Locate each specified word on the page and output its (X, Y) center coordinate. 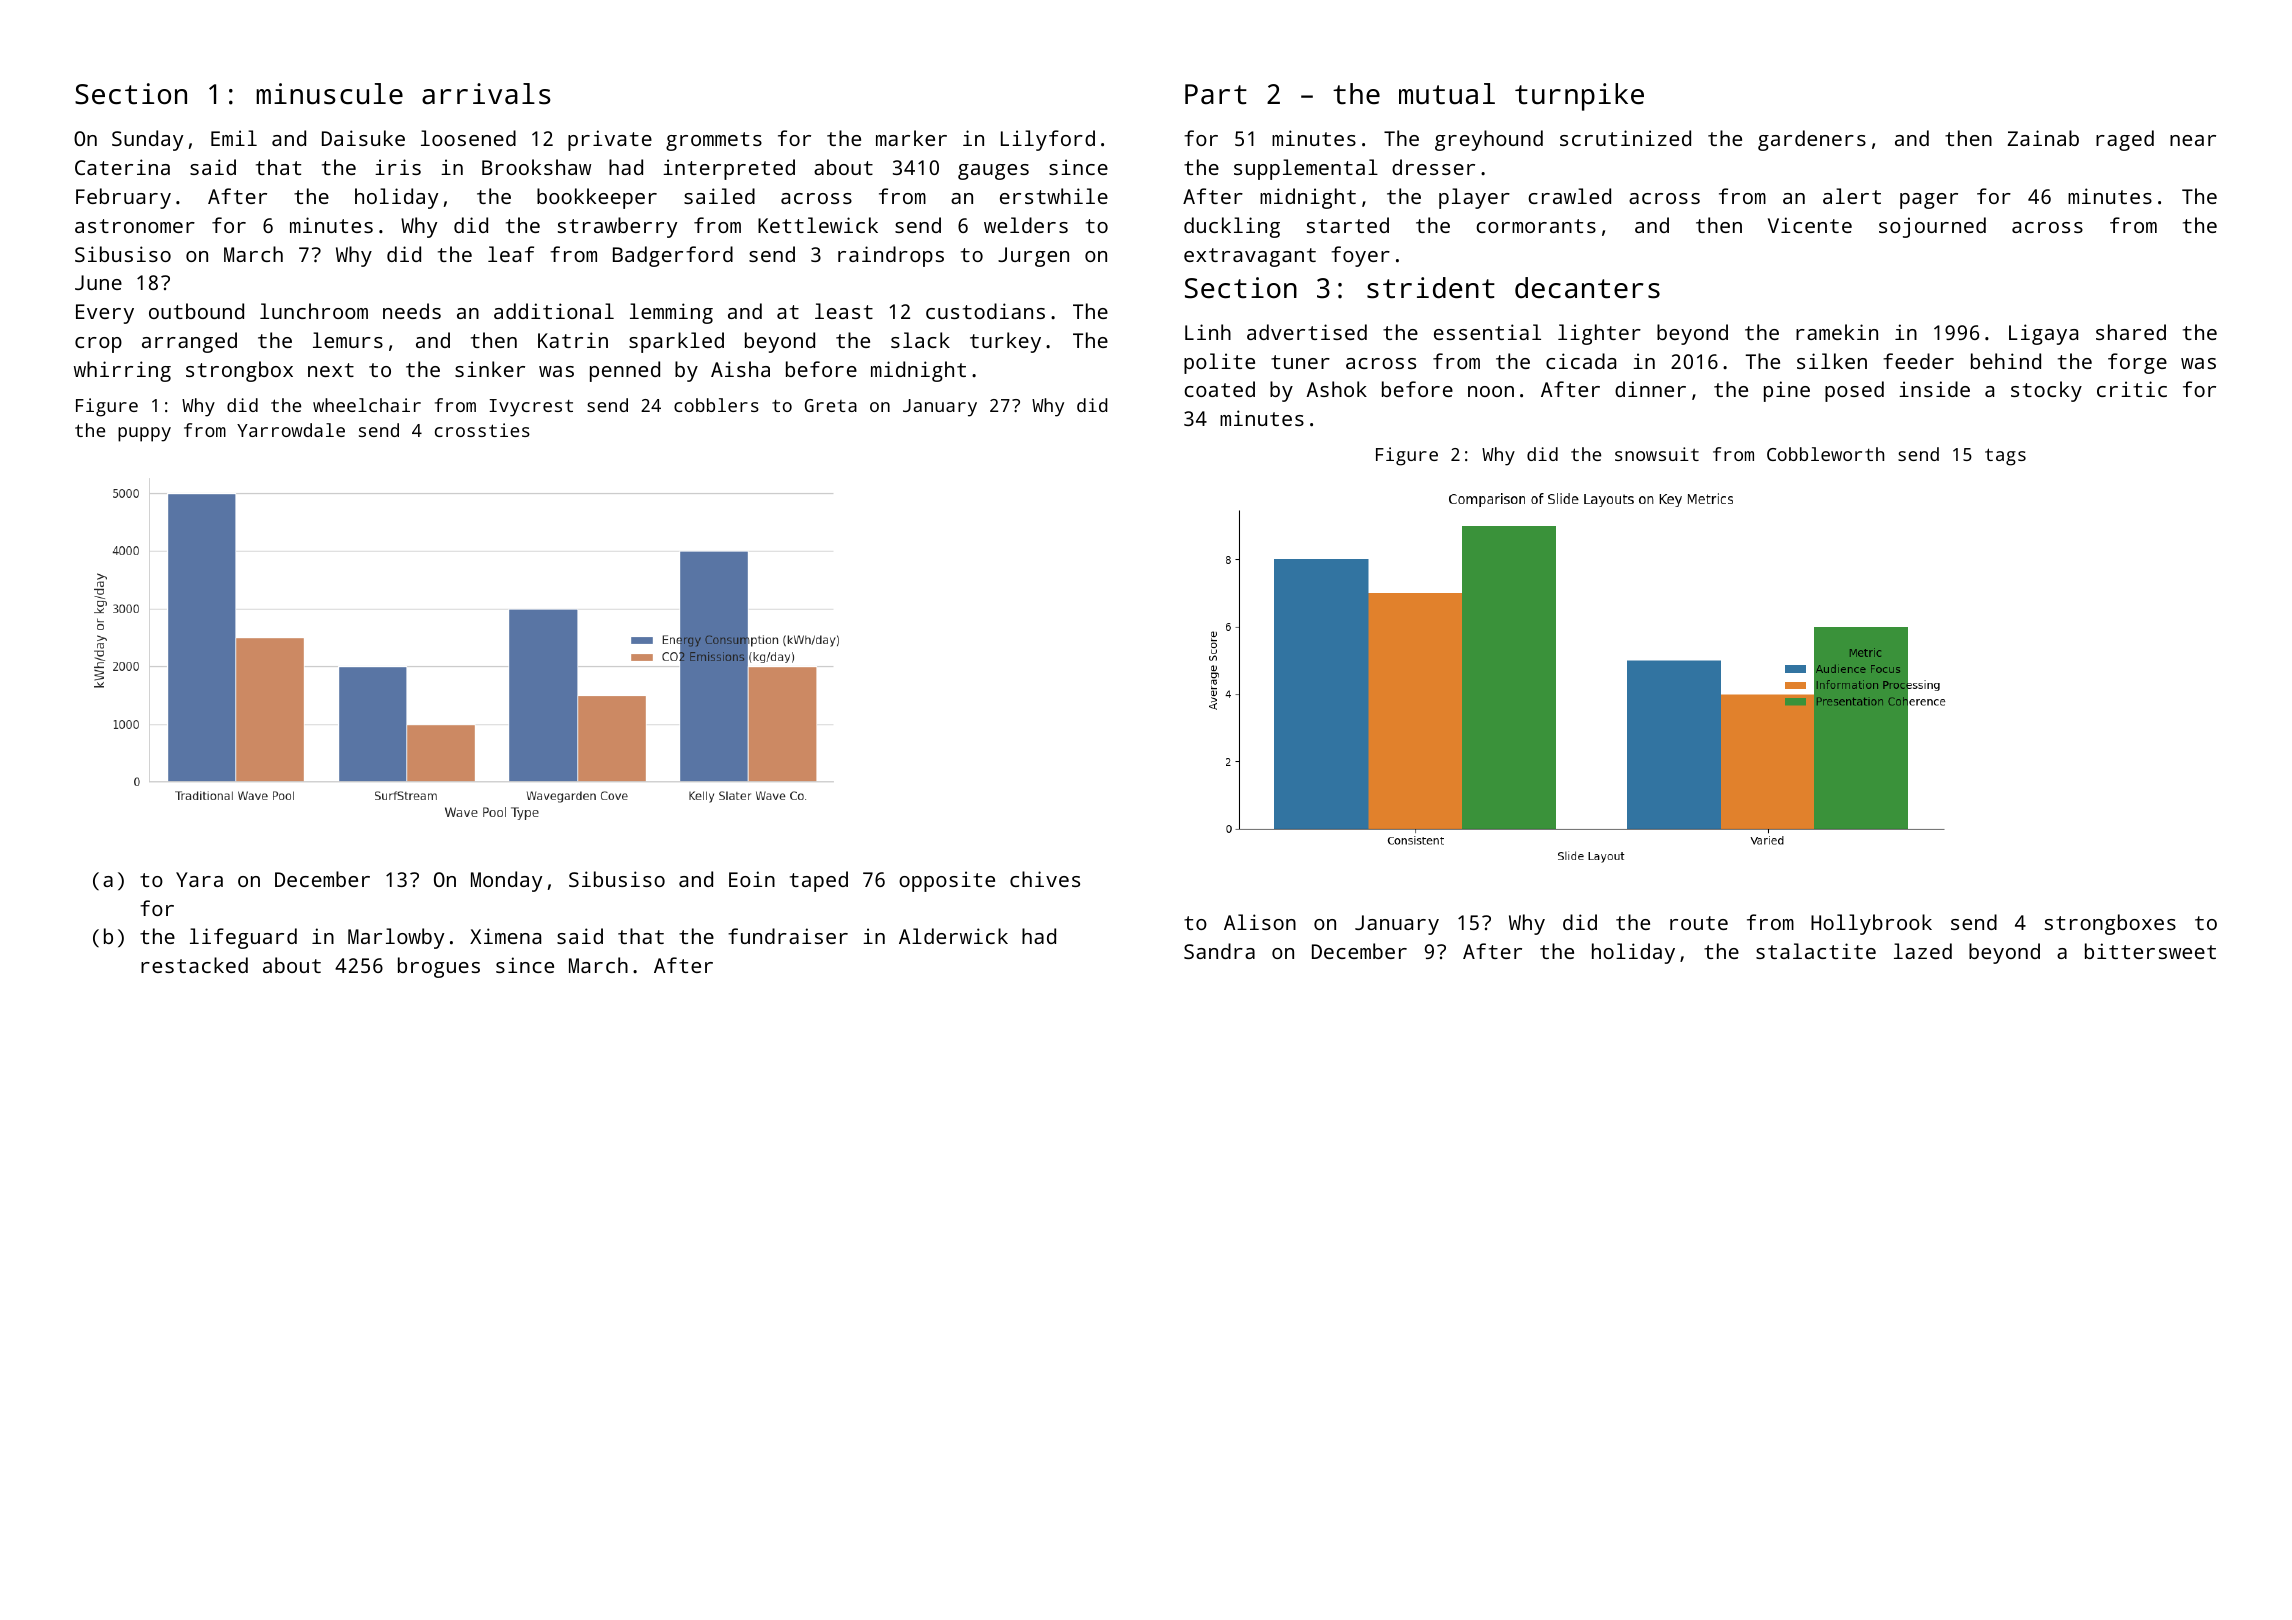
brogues (439, 967)
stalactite (1816, 951)
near (2193, 140)
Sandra (1219, 951)
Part (1216, 94)
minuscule (329, 94)
